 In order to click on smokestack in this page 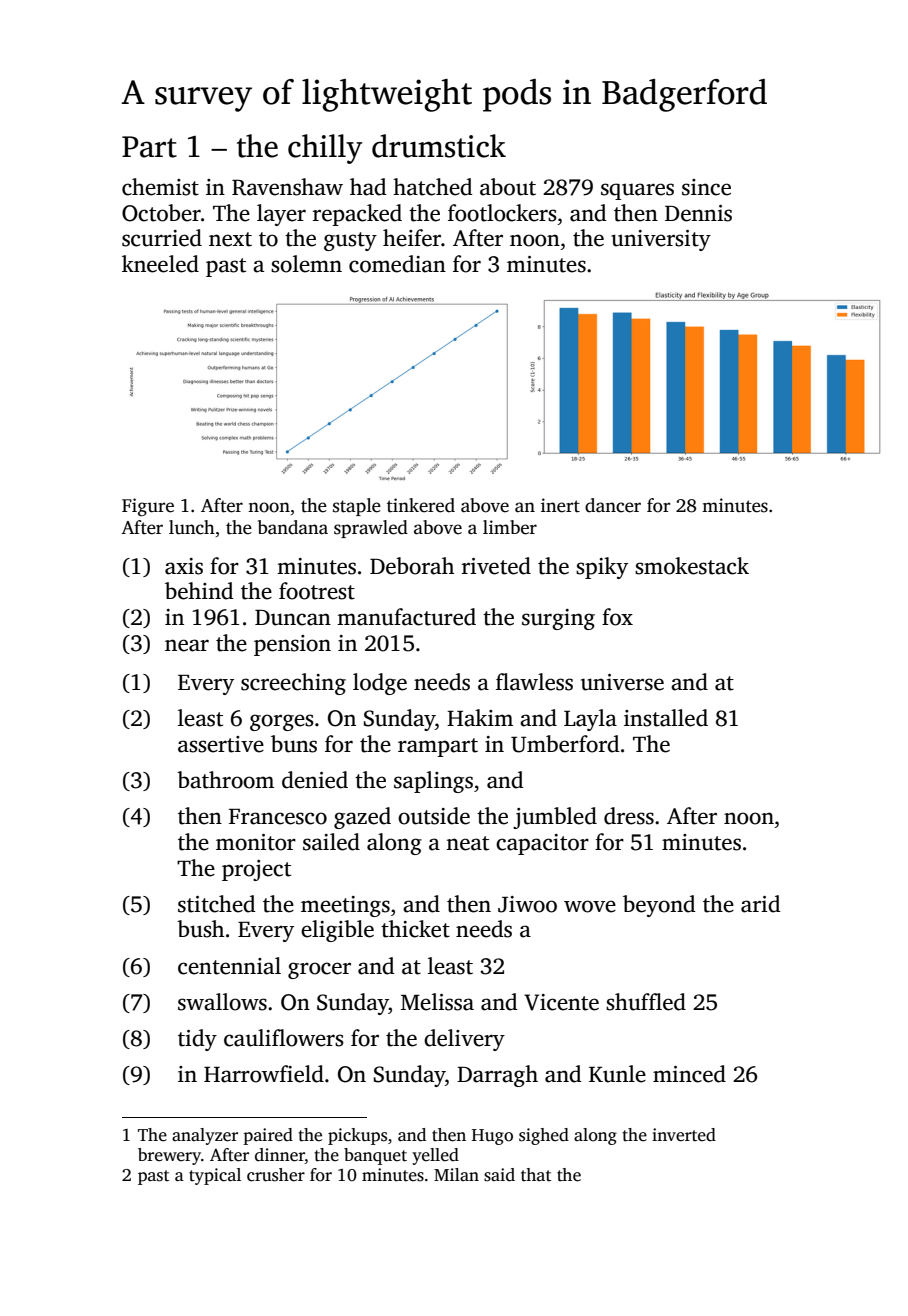, I will do `click(692, 566)`.
